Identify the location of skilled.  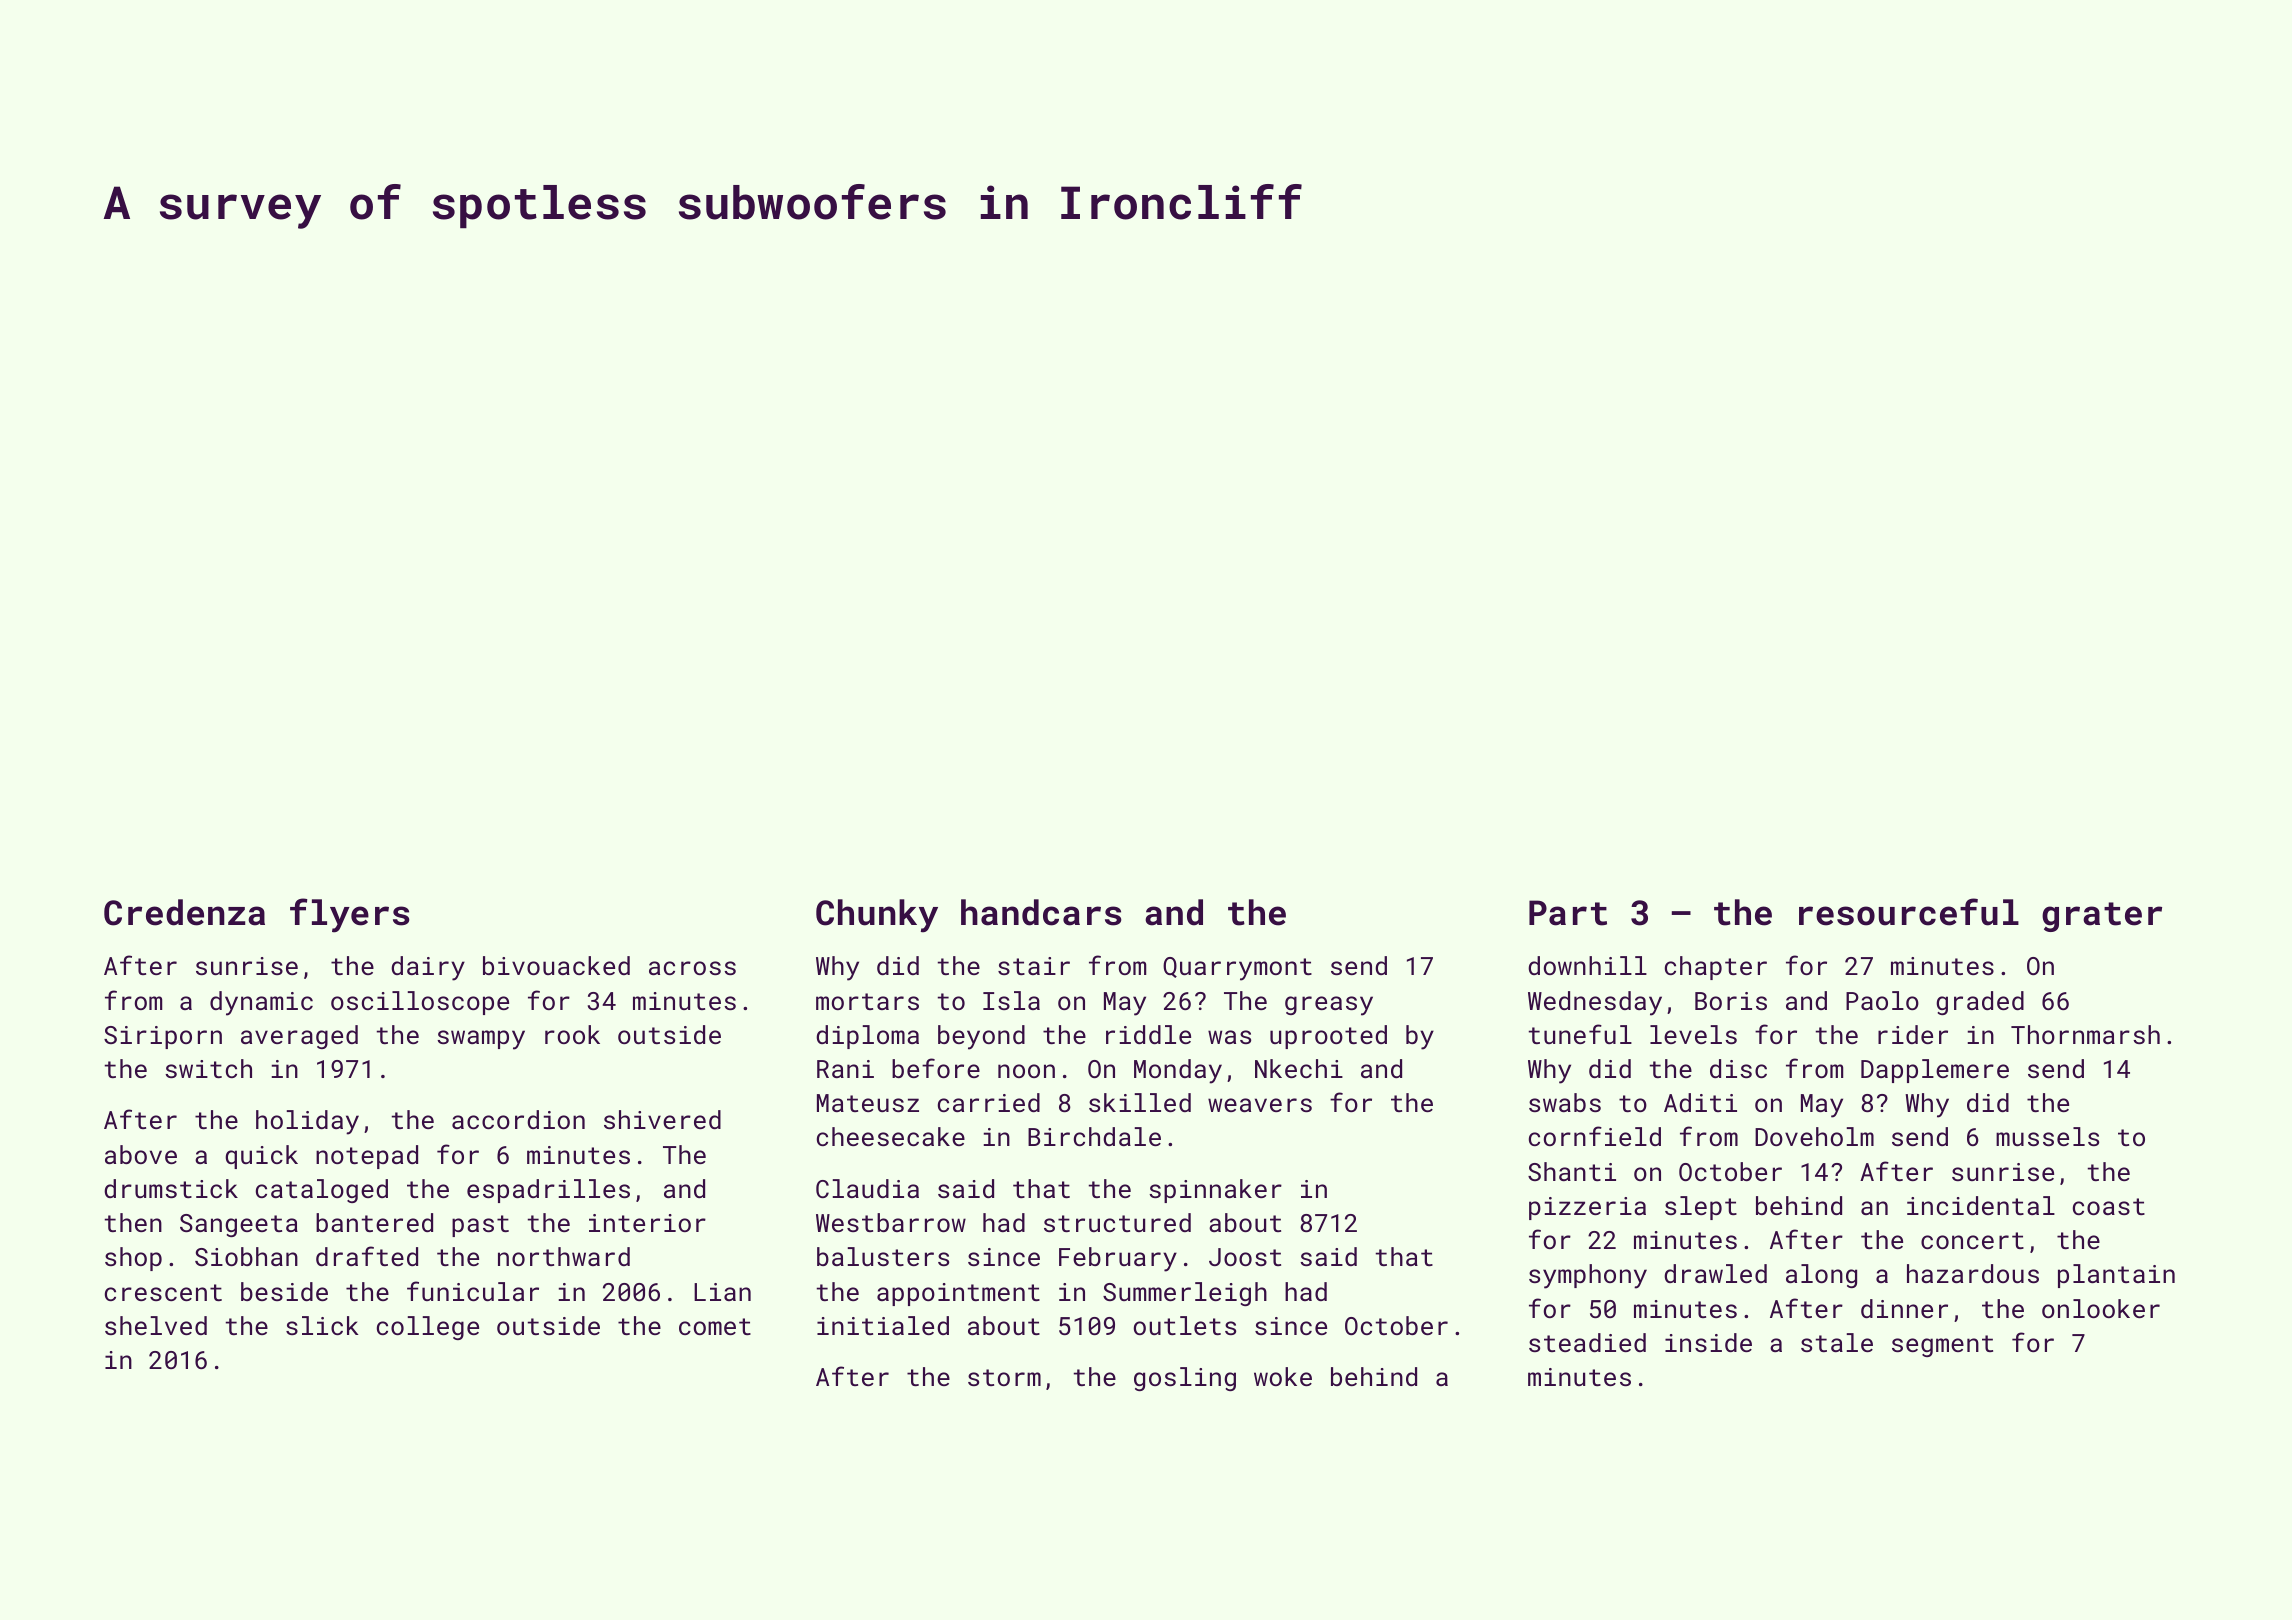
(1140, 1102).
